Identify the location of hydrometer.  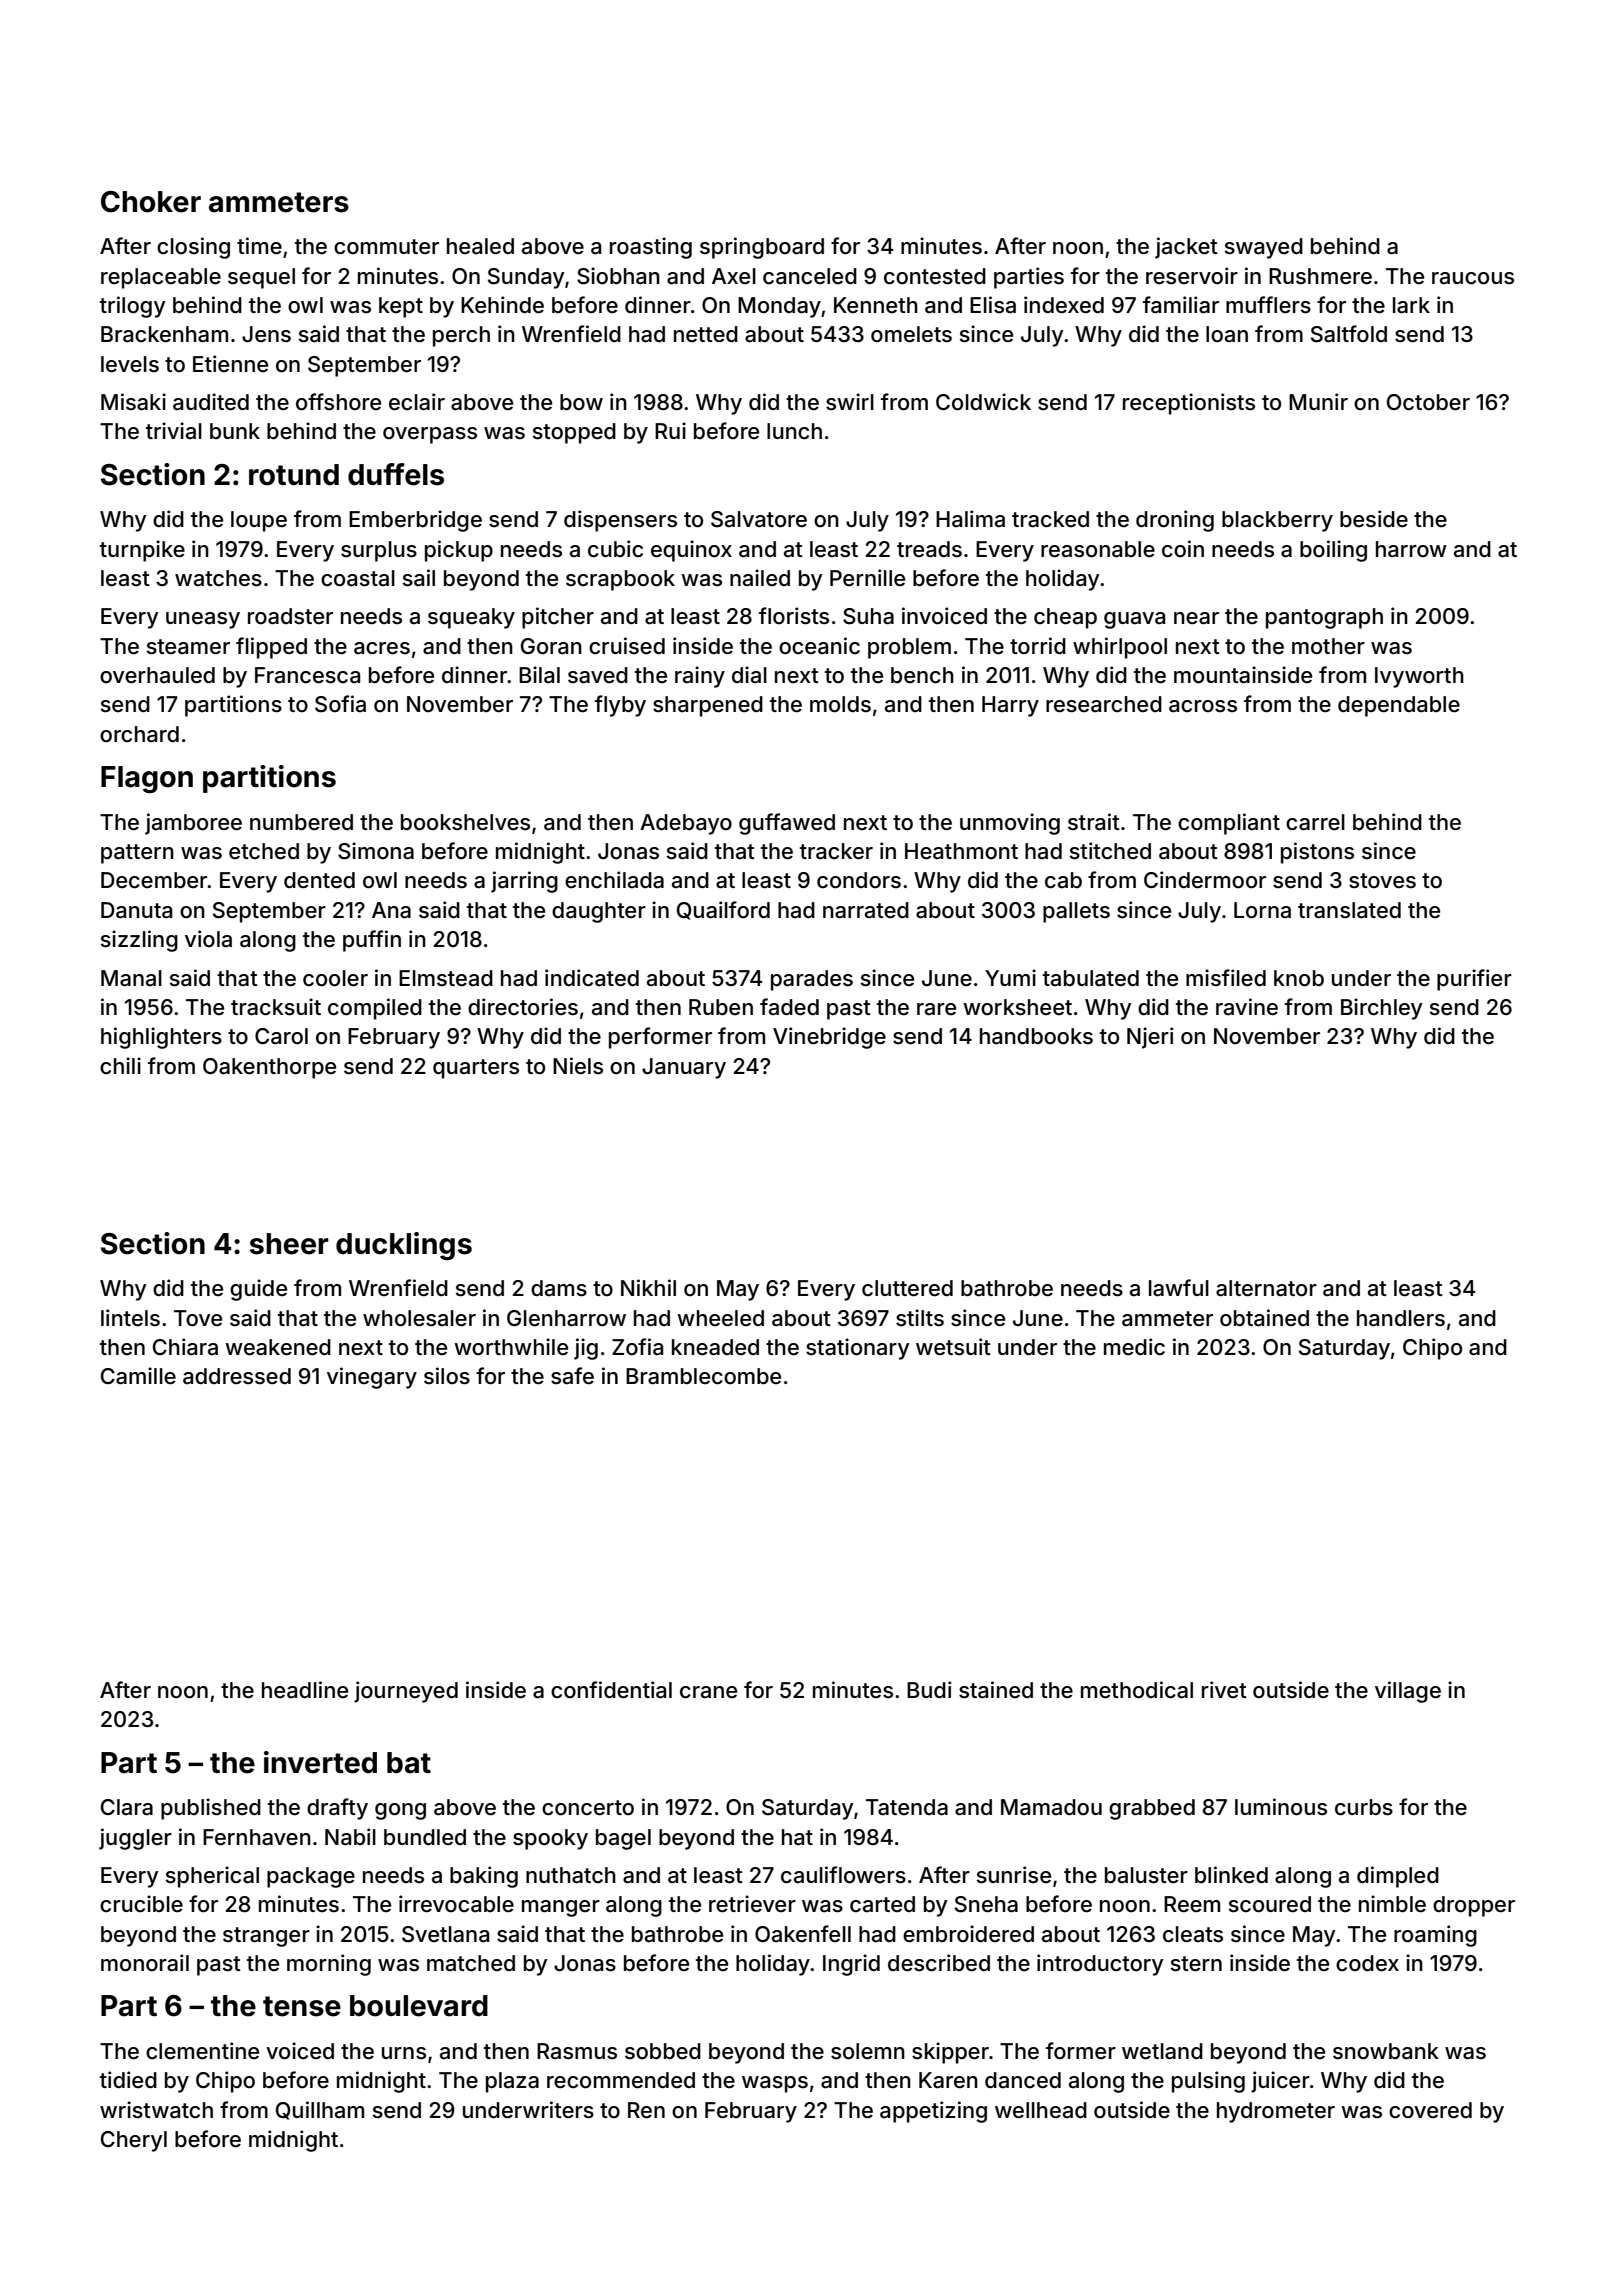
(1276, 2112).
